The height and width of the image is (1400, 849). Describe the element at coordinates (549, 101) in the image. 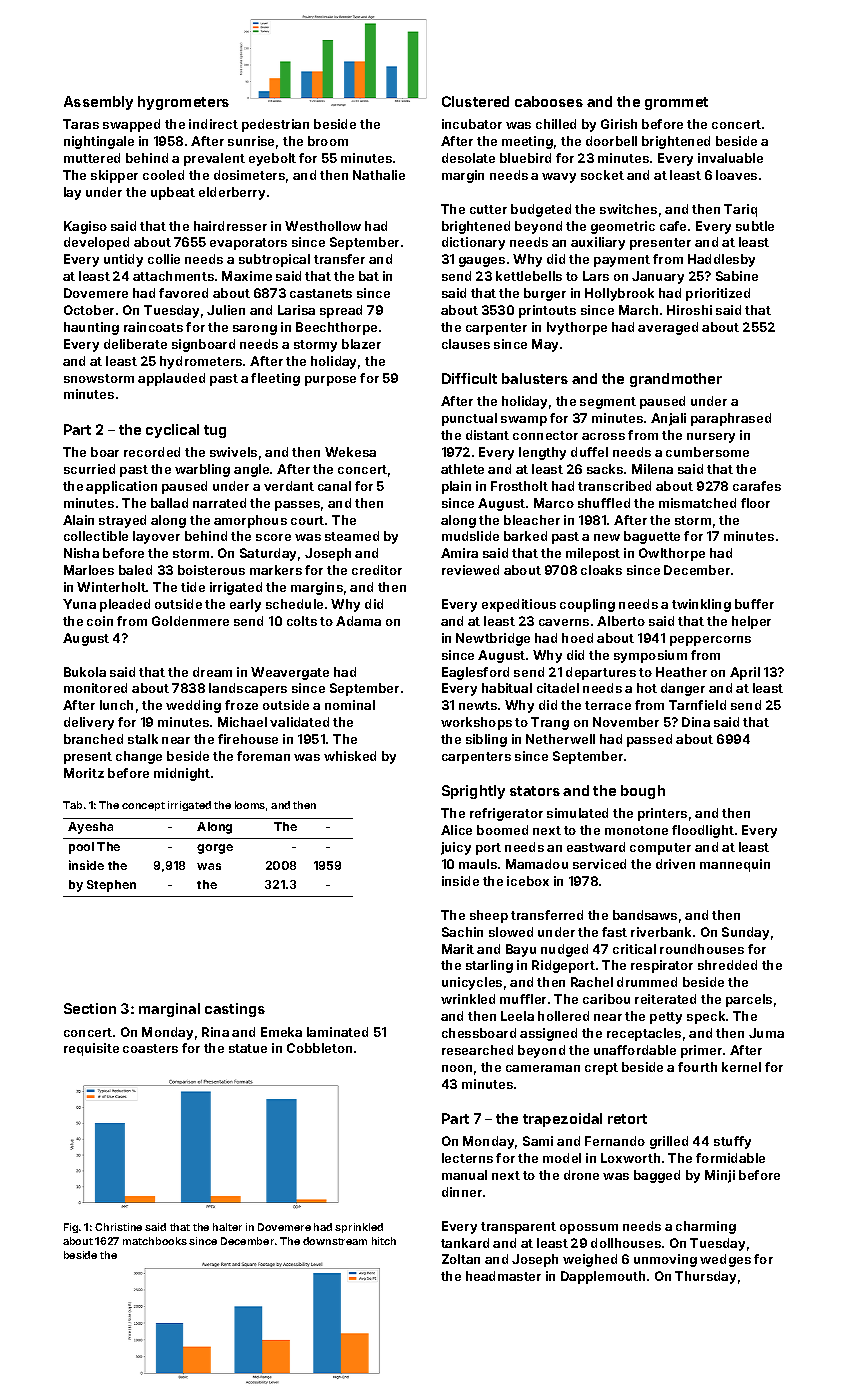

I see `cabooses` at that location.
